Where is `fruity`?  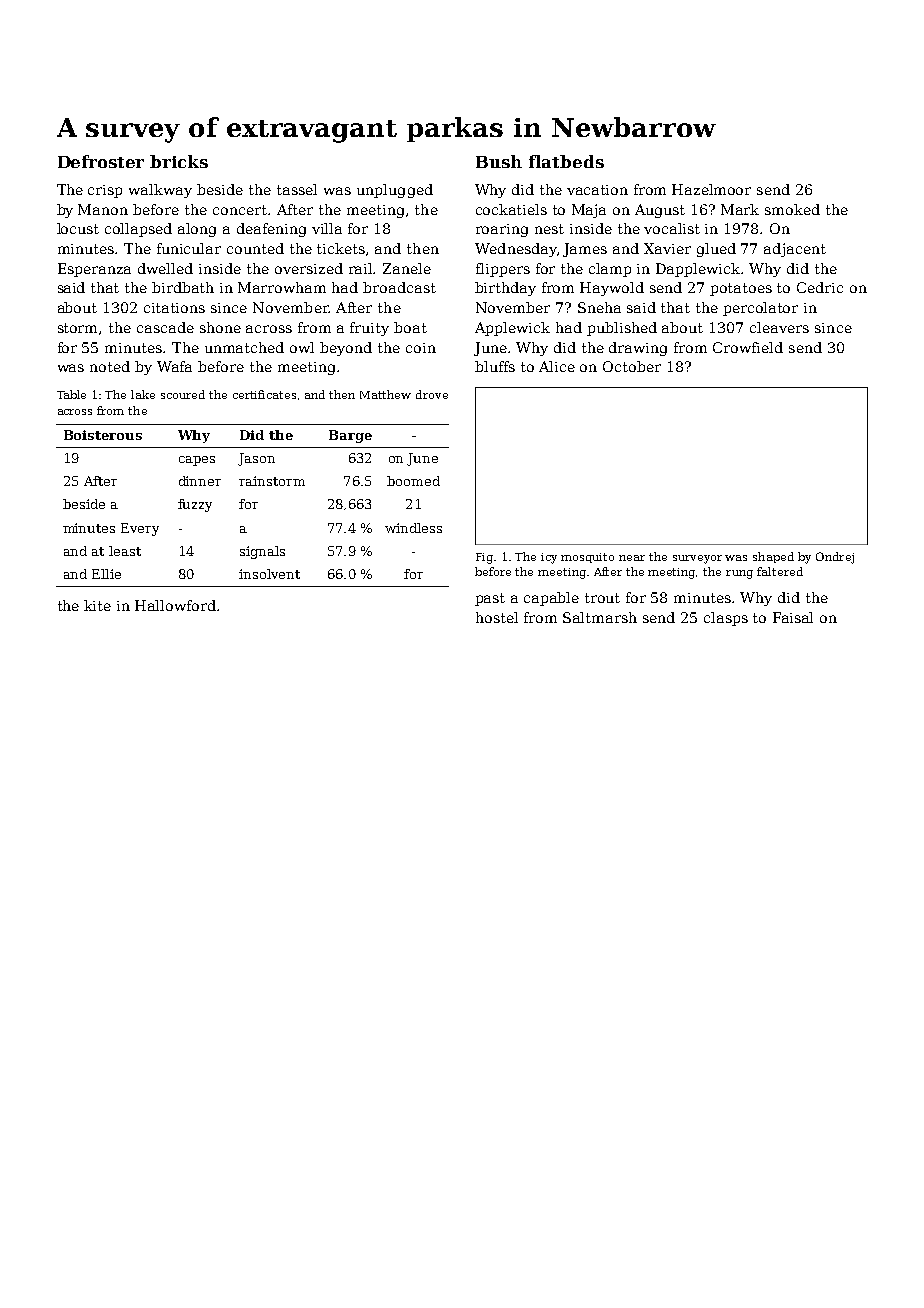
fruity is located at coordinates (369, 329).
